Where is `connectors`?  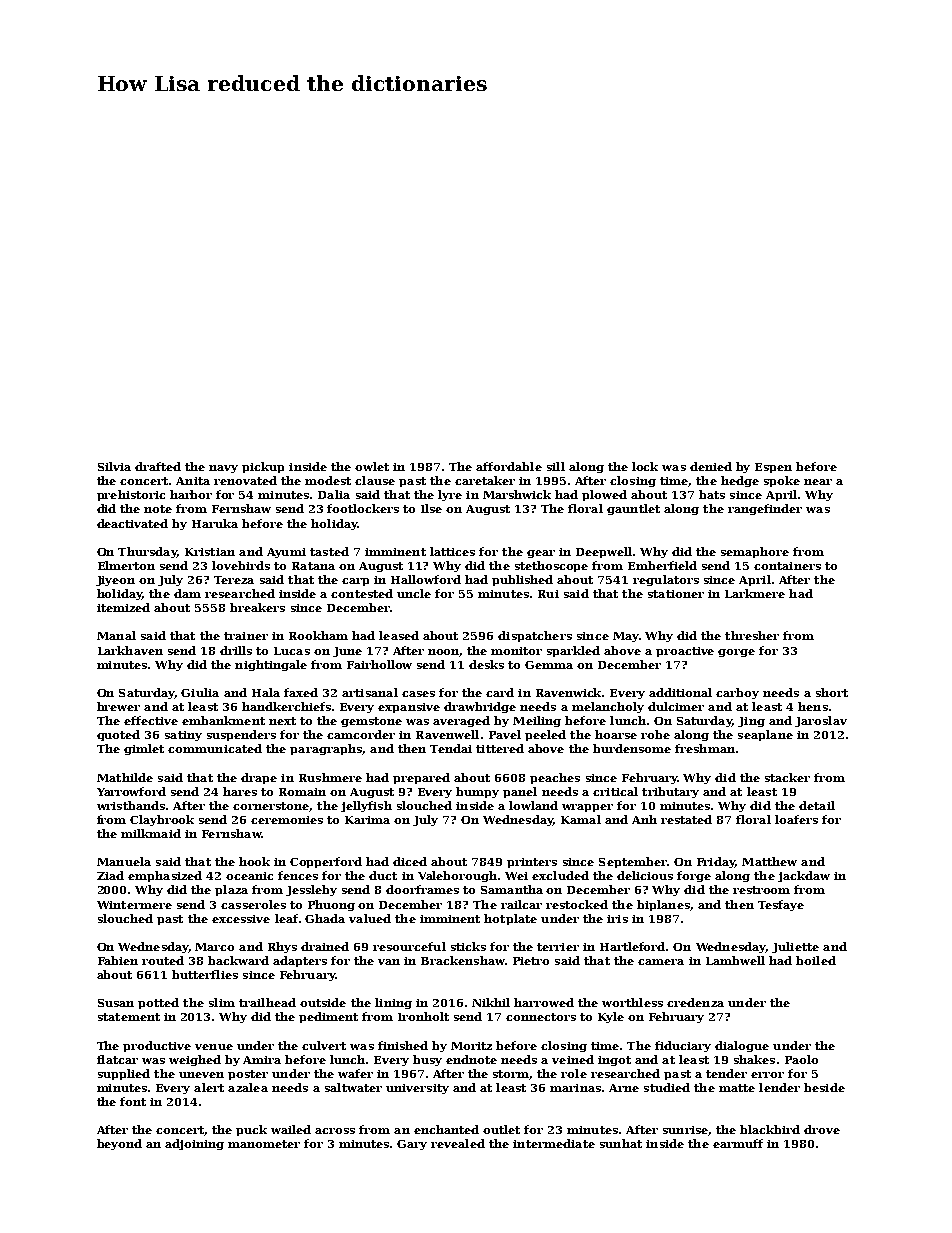
connectors is located at coordinates (541, 1017).
